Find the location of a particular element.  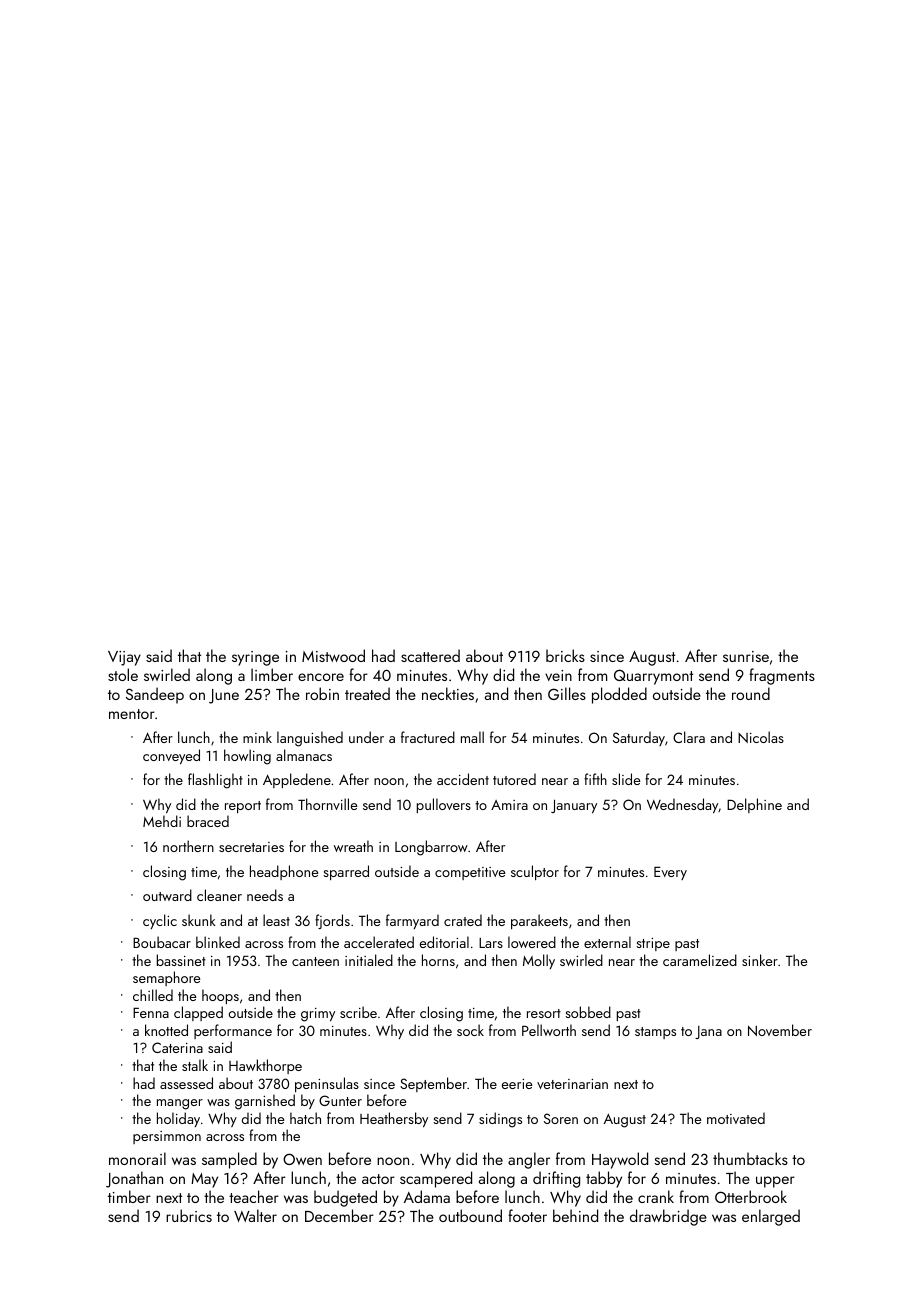

timber is located at coordinates (129, 1196).
